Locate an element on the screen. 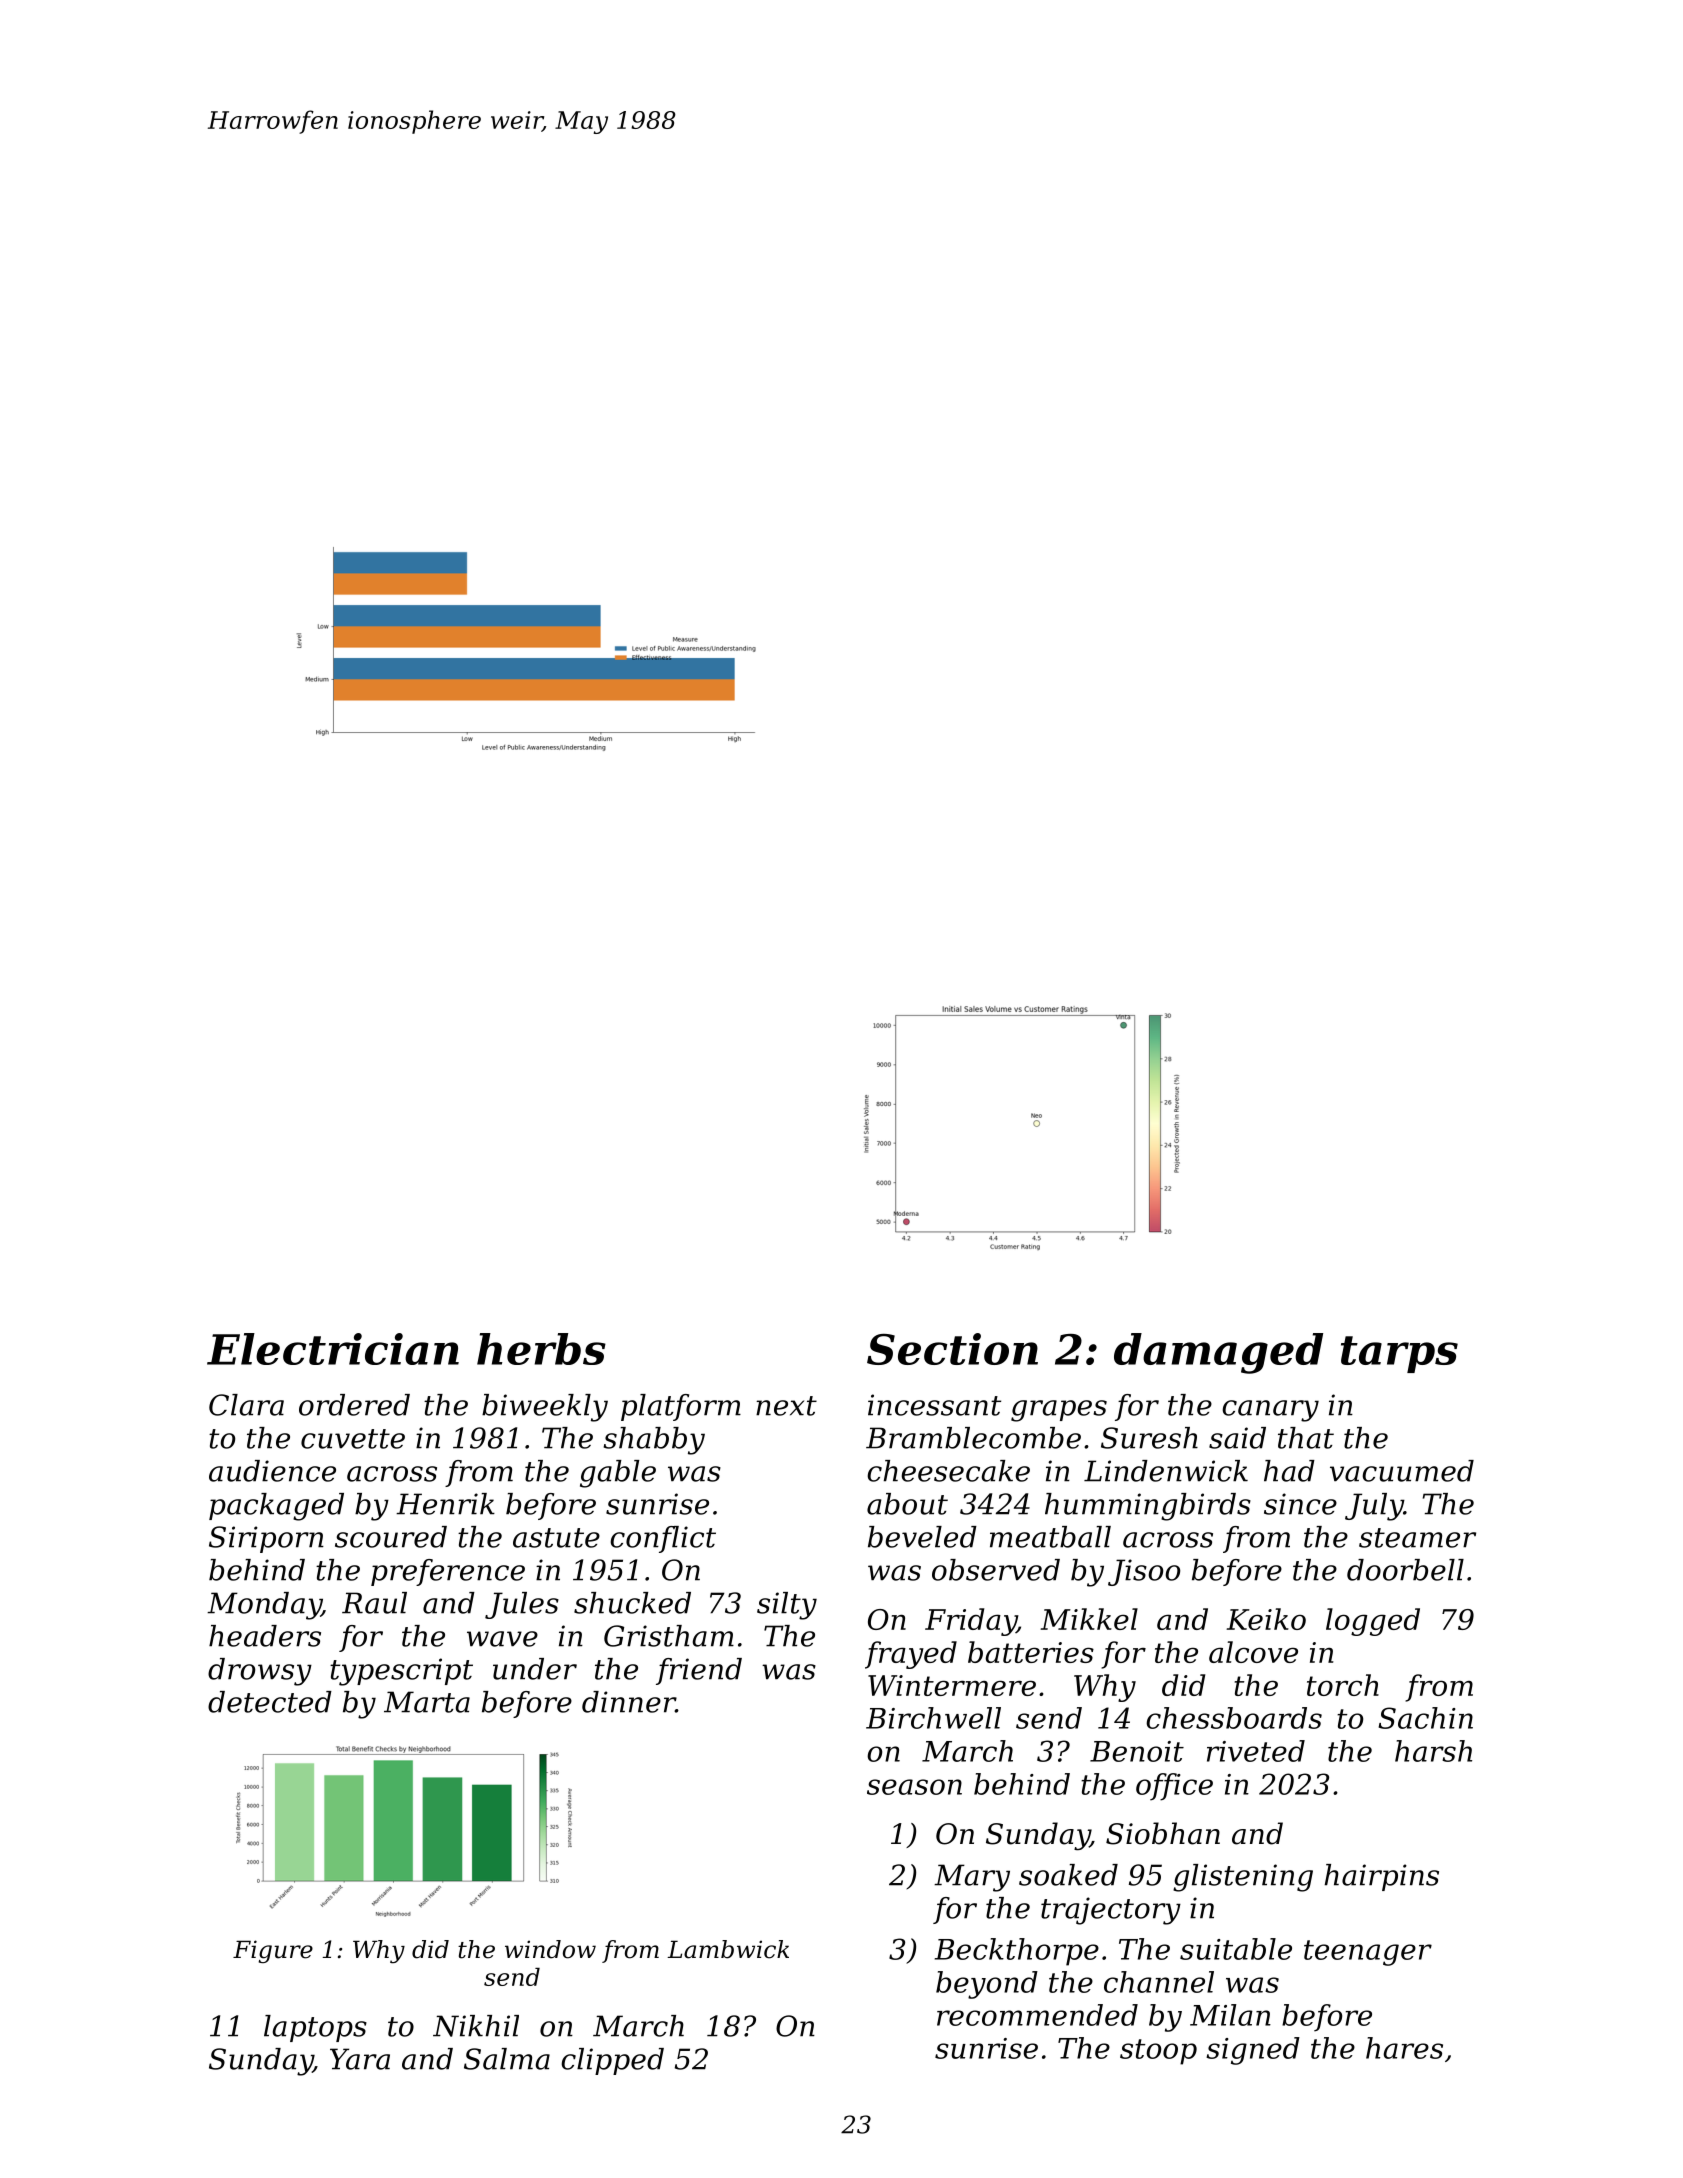  canary is located at coordinates (1270, 1411).
